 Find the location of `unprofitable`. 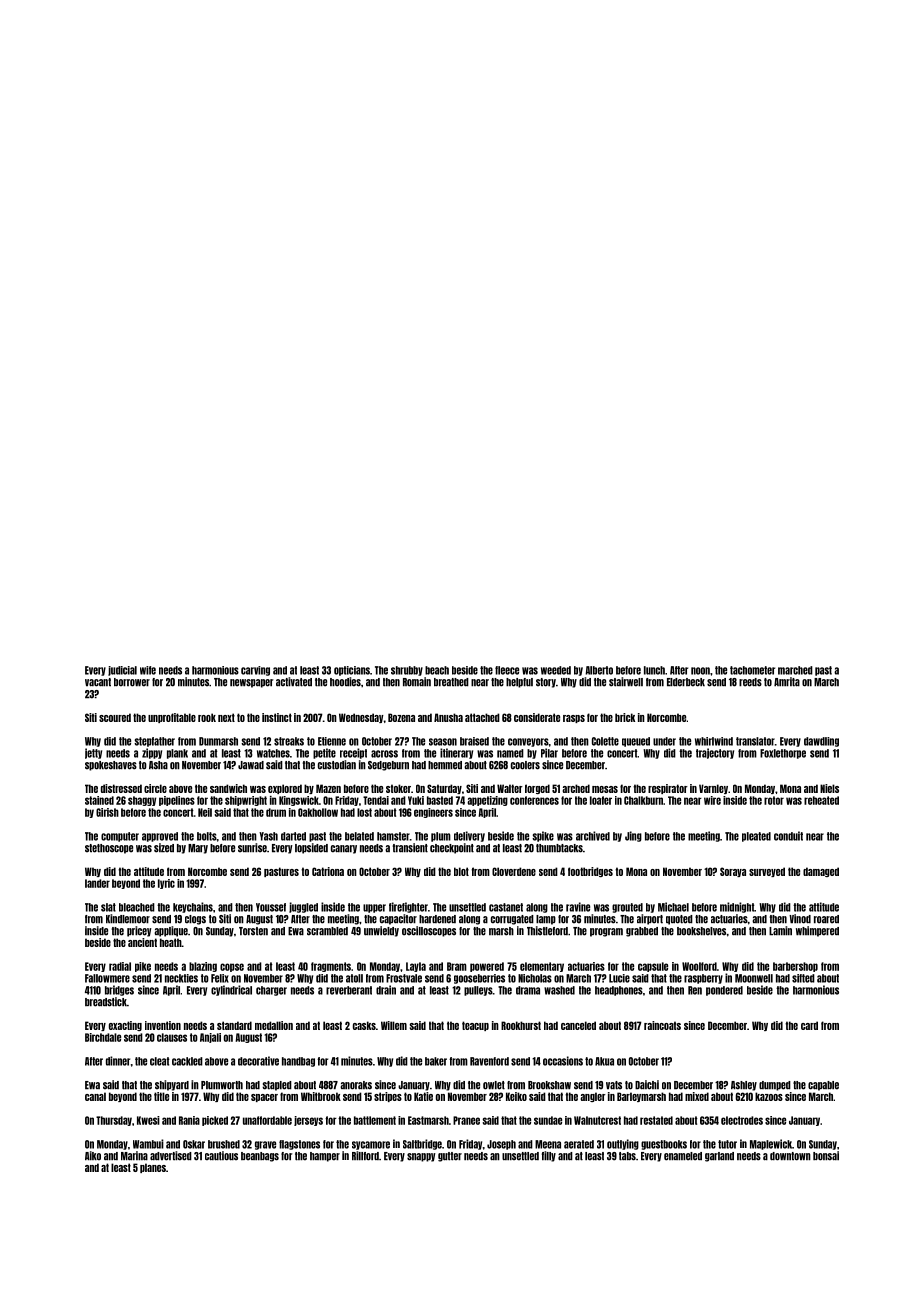

unprofitable is located at coordinates (172, 718).
